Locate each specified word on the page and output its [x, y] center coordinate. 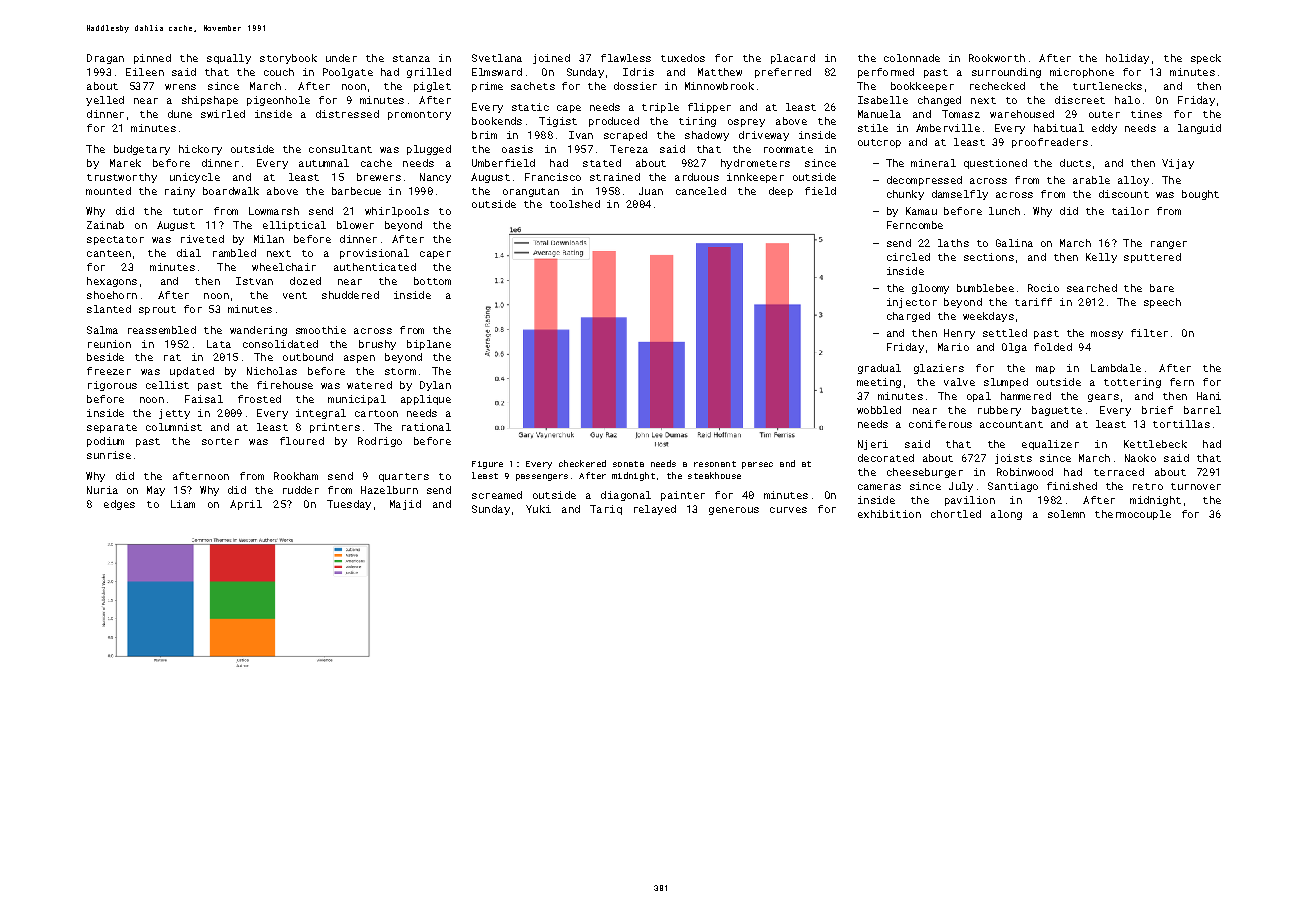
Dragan [105, 59]
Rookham [296, 476]
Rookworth [997, 58]
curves [788, 510]
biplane [429, 345]
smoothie [321, 330]
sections [989, 257]
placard [793, 59]
